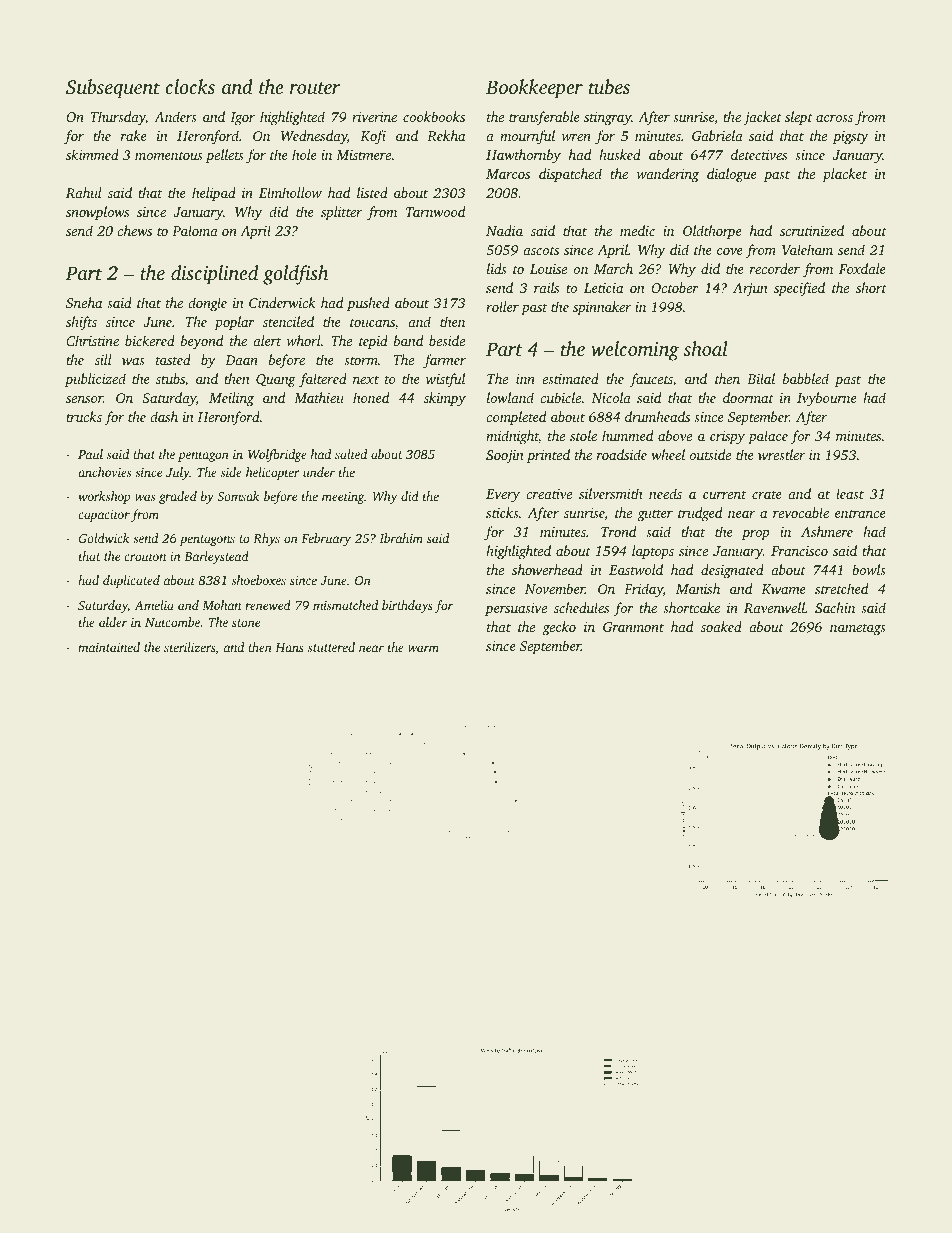 The image size is (952, 1233). I want to click on pellets, so click(225, 156).
